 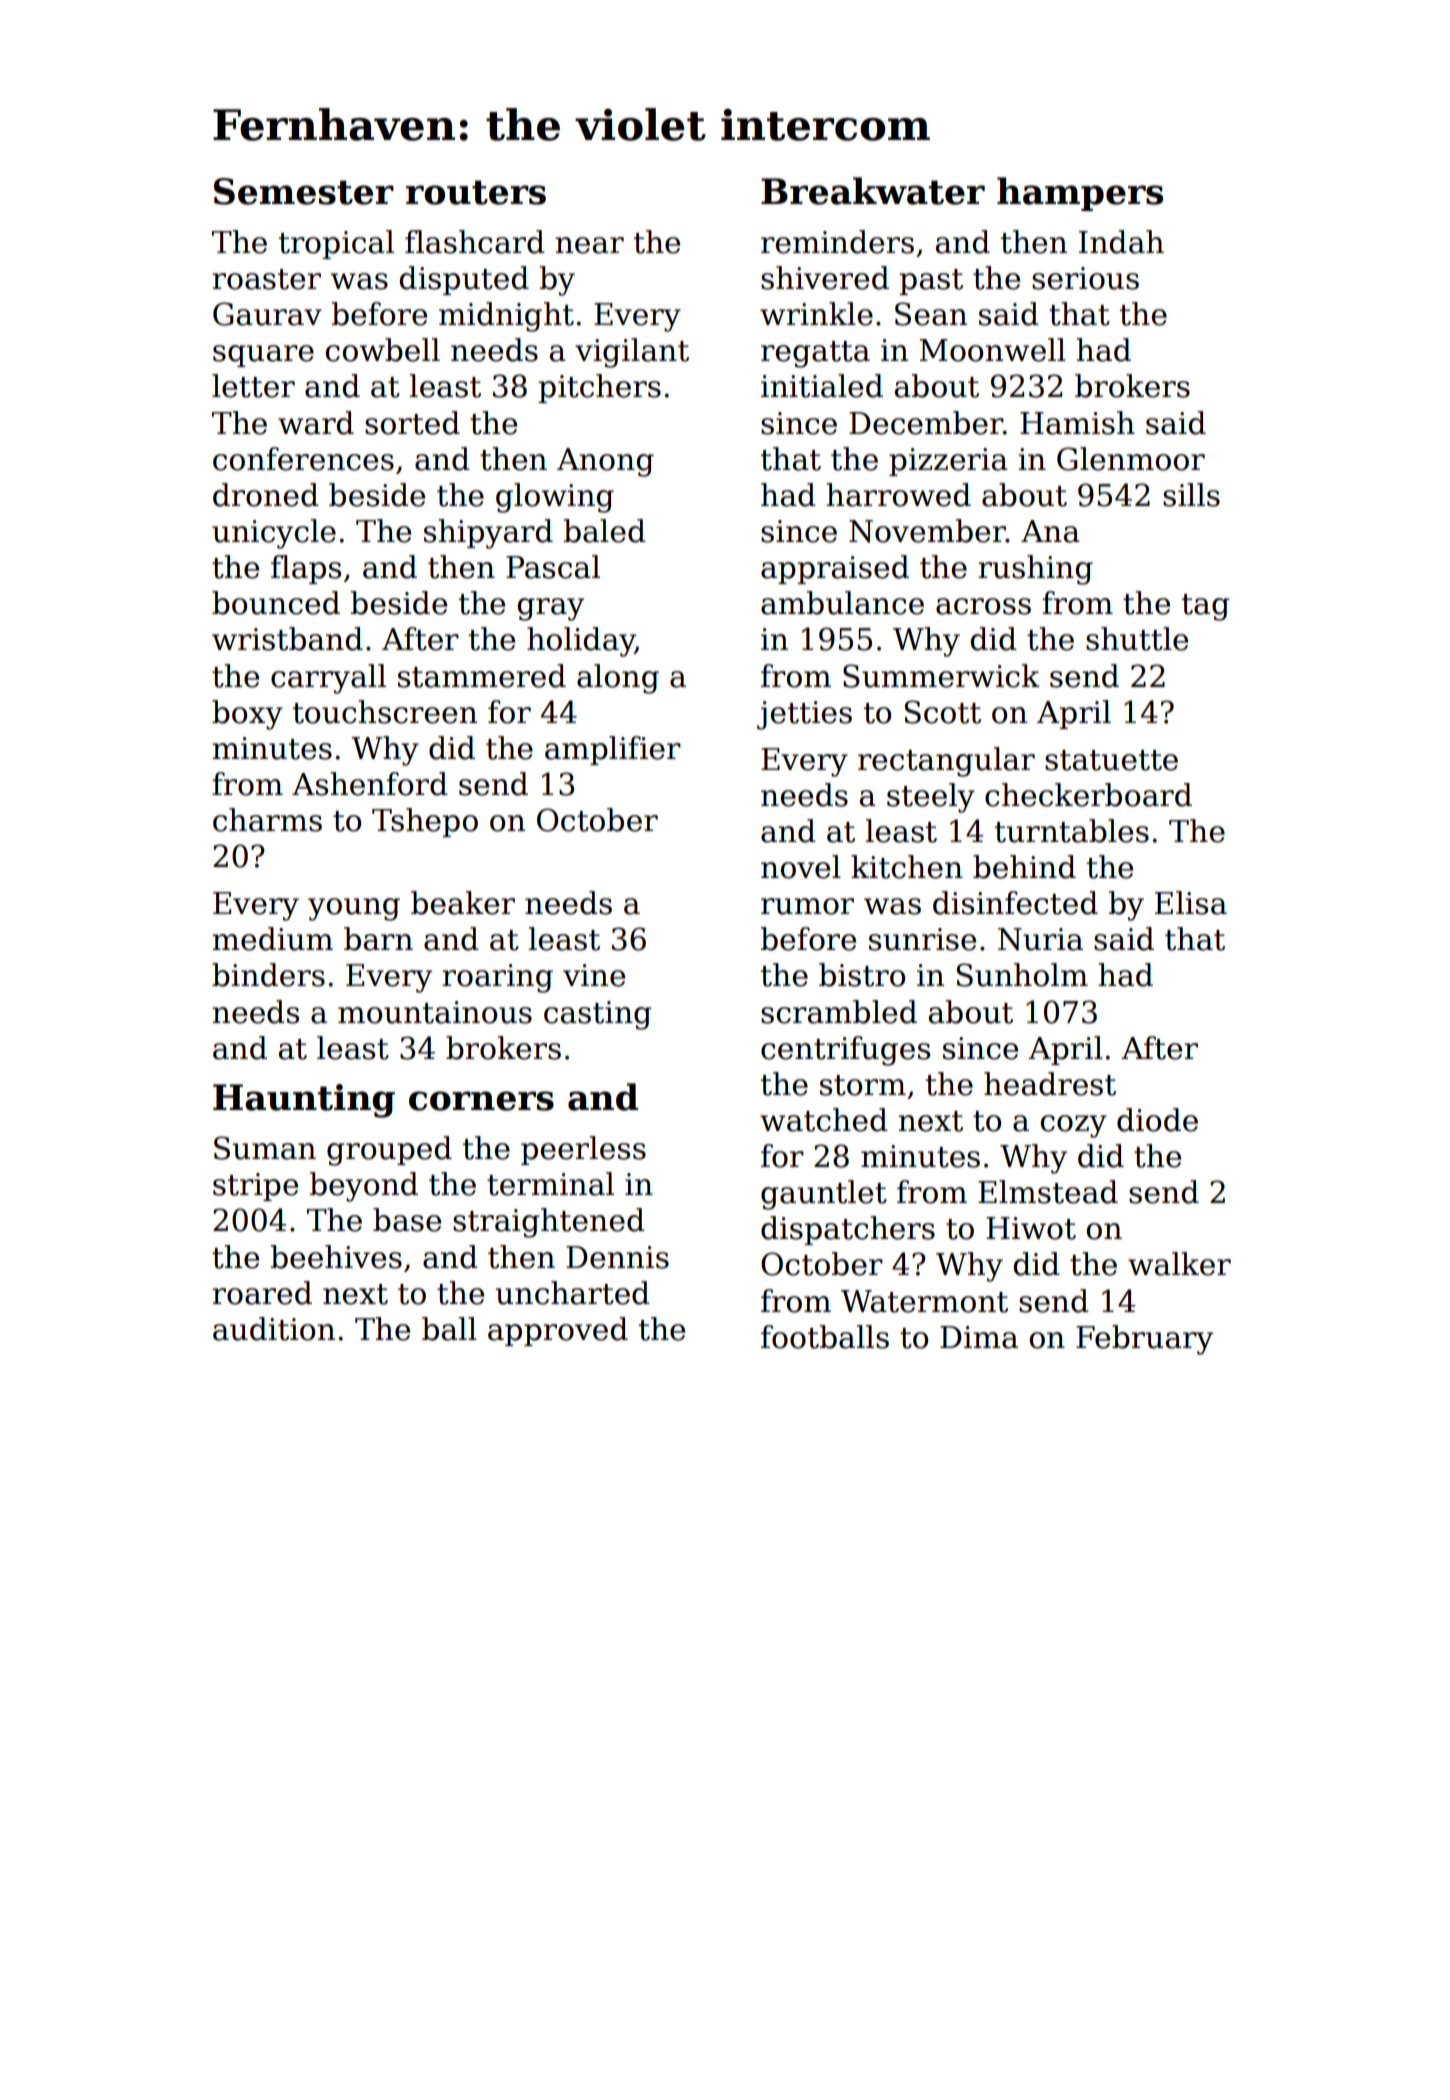 What do you see at coordinates (370, 784) in the screenshot?
I see `Ashenford` at bounding box center [370, 784].
